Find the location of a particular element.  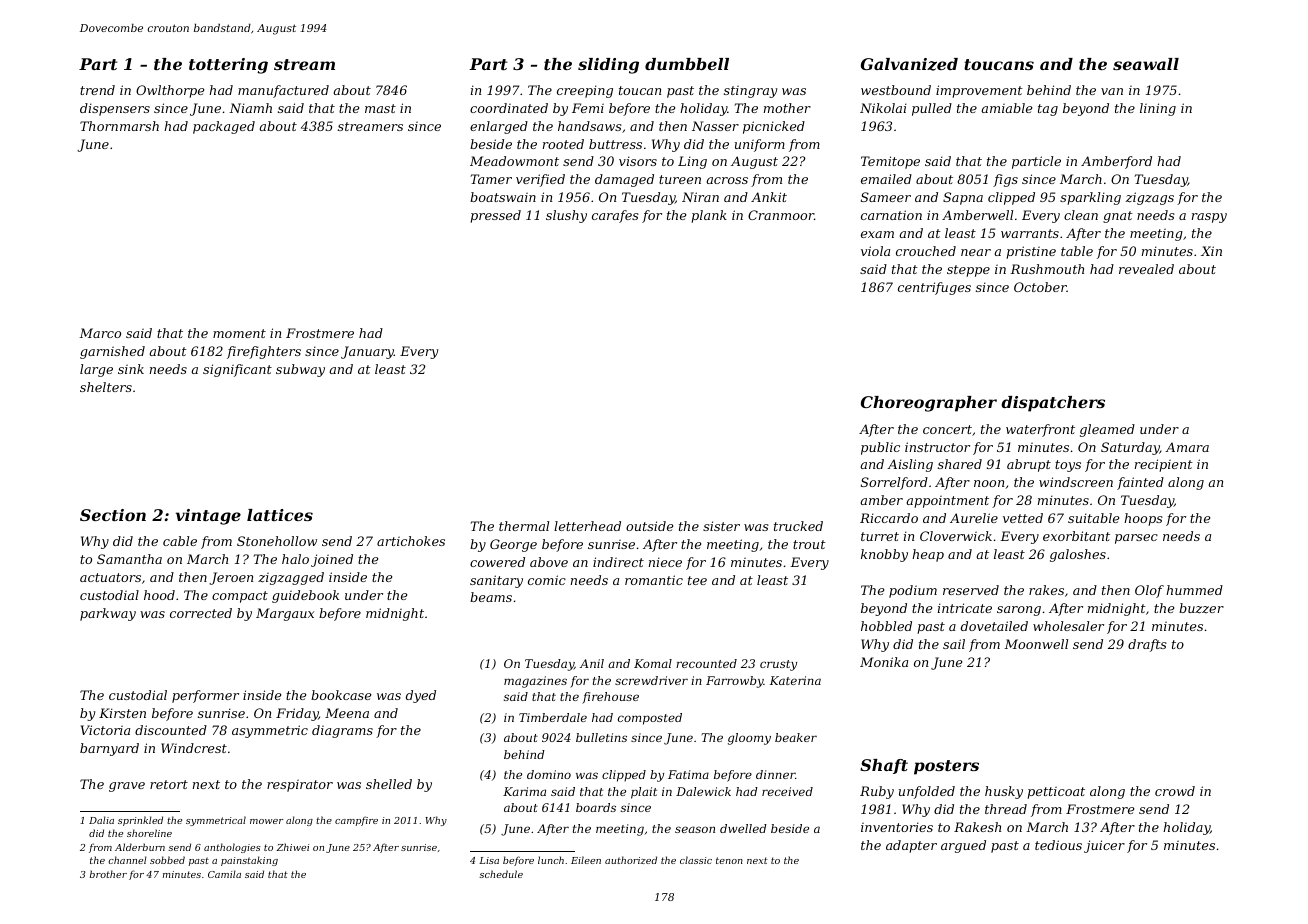

Temitope is located at coordinates (890, 162).
